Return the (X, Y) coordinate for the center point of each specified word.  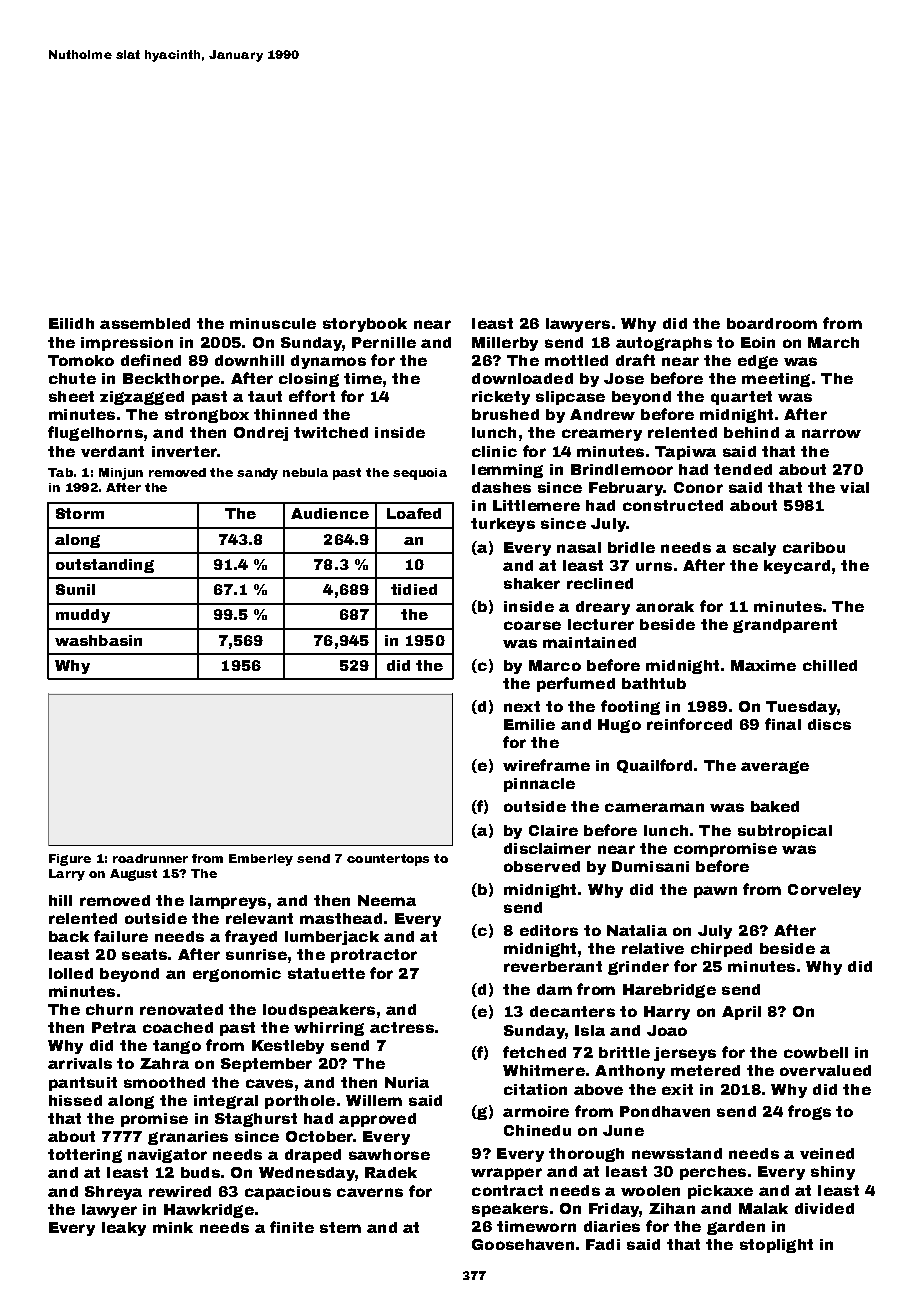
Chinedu (537, 1130)
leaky (124, 1229)
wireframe (546, 765)
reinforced (689, 724)
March (833, 342)
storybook (365, 325)
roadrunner (150, 858)
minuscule (273, 323)
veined (827, 1153)
